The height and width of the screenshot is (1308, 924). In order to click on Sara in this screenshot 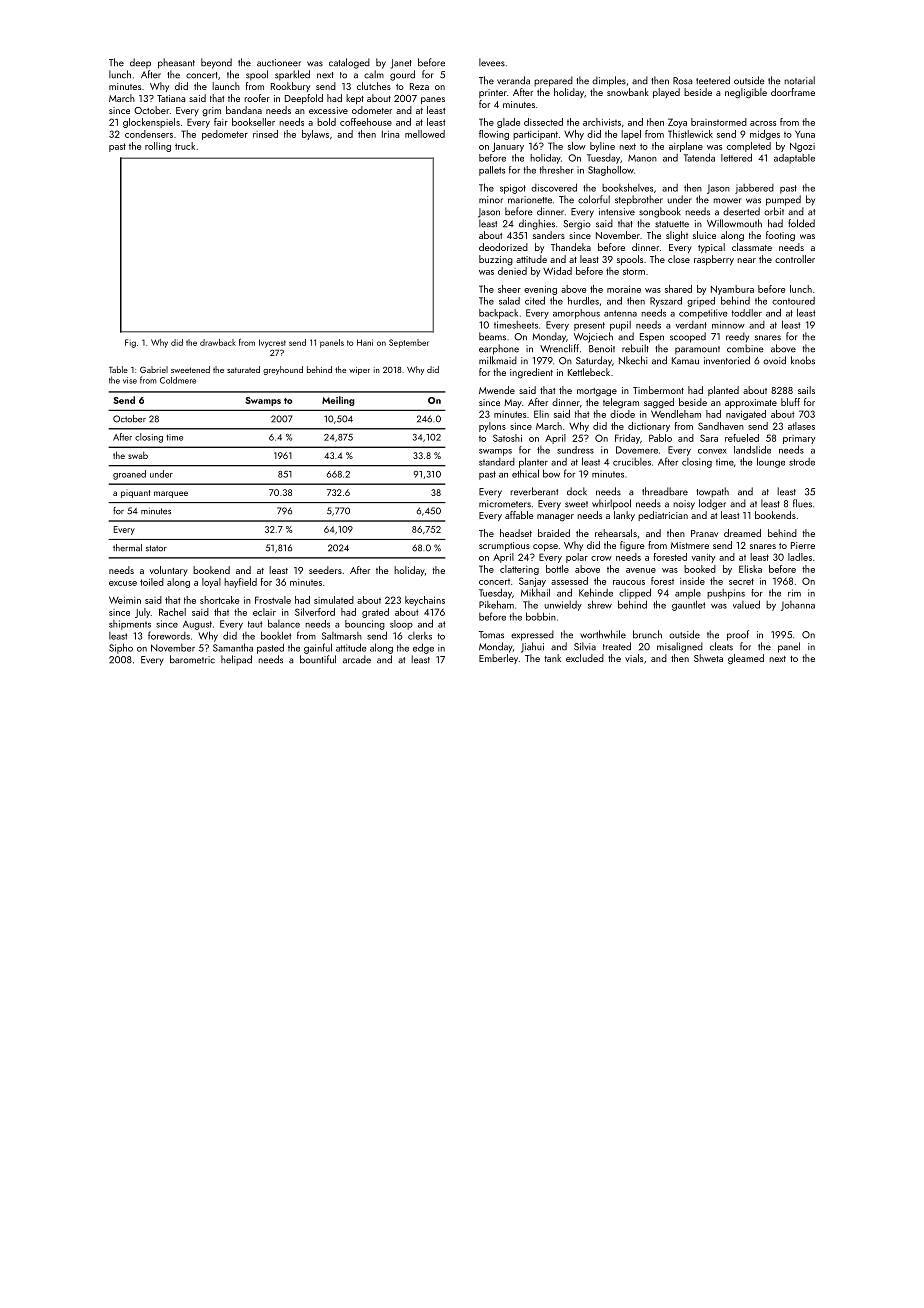, I will do `click(709, 438)`.
